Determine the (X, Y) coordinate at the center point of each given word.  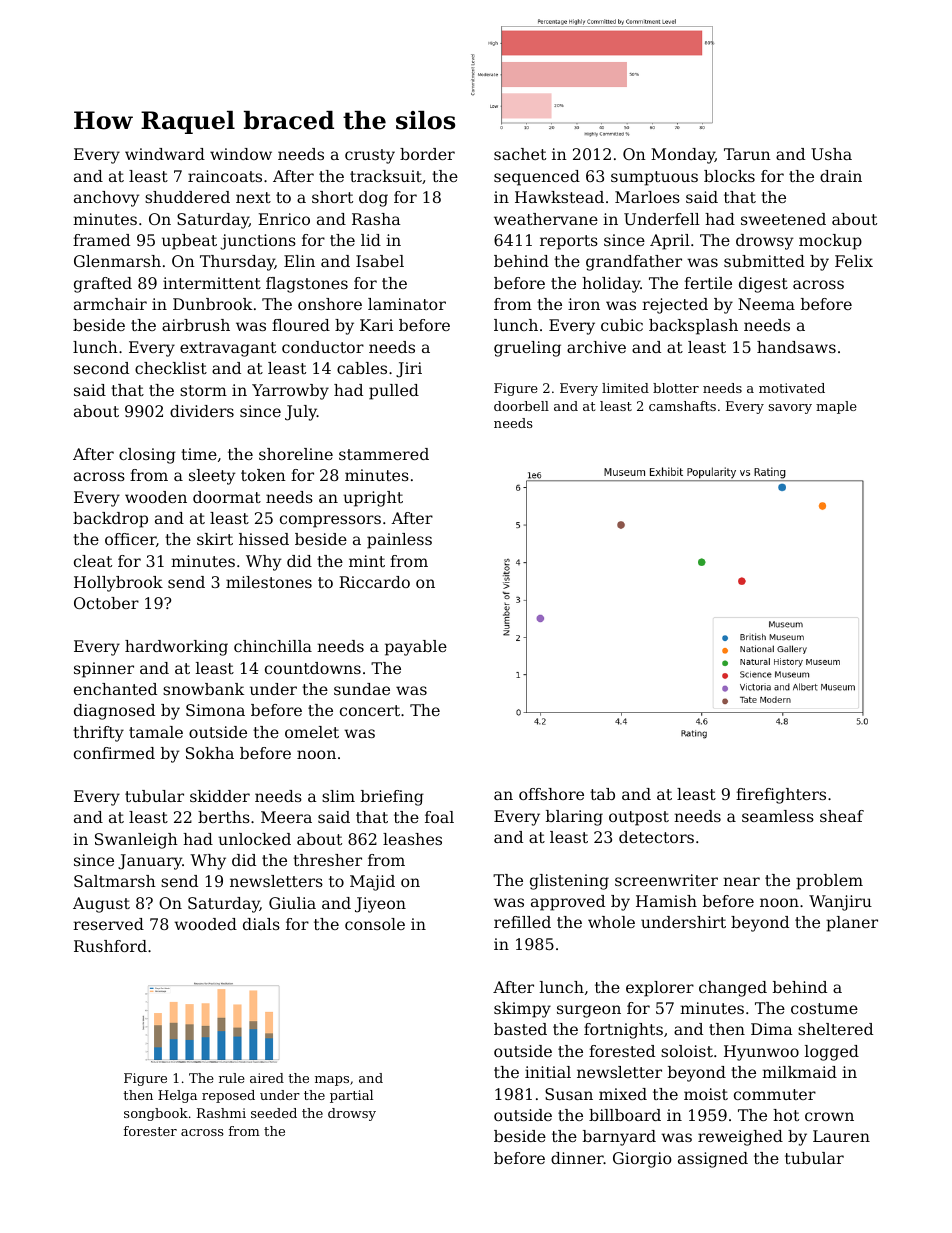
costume (824, 1008)
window (241, 154)
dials (261, 924)
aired (267, 1078)
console (375, 924)
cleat (93, 561)
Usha (831, 154)
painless (399, 541)
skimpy (522, 1010)
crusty (370, 156)
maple (836, 407)
